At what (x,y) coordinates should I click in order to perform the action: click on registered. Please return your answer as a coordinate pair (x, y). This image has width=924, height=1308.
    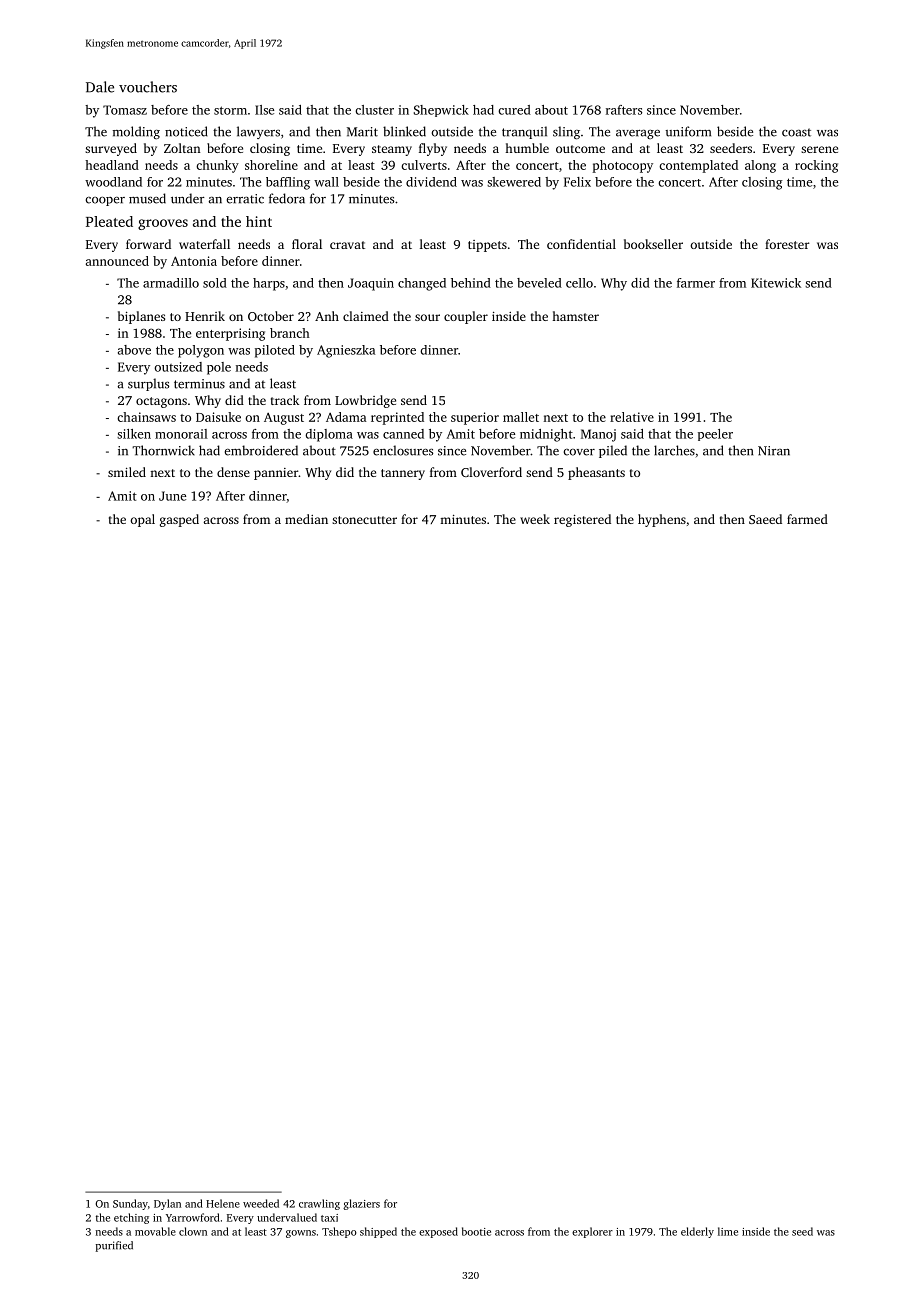
    Looking at the image, I should click on (582, 520).
